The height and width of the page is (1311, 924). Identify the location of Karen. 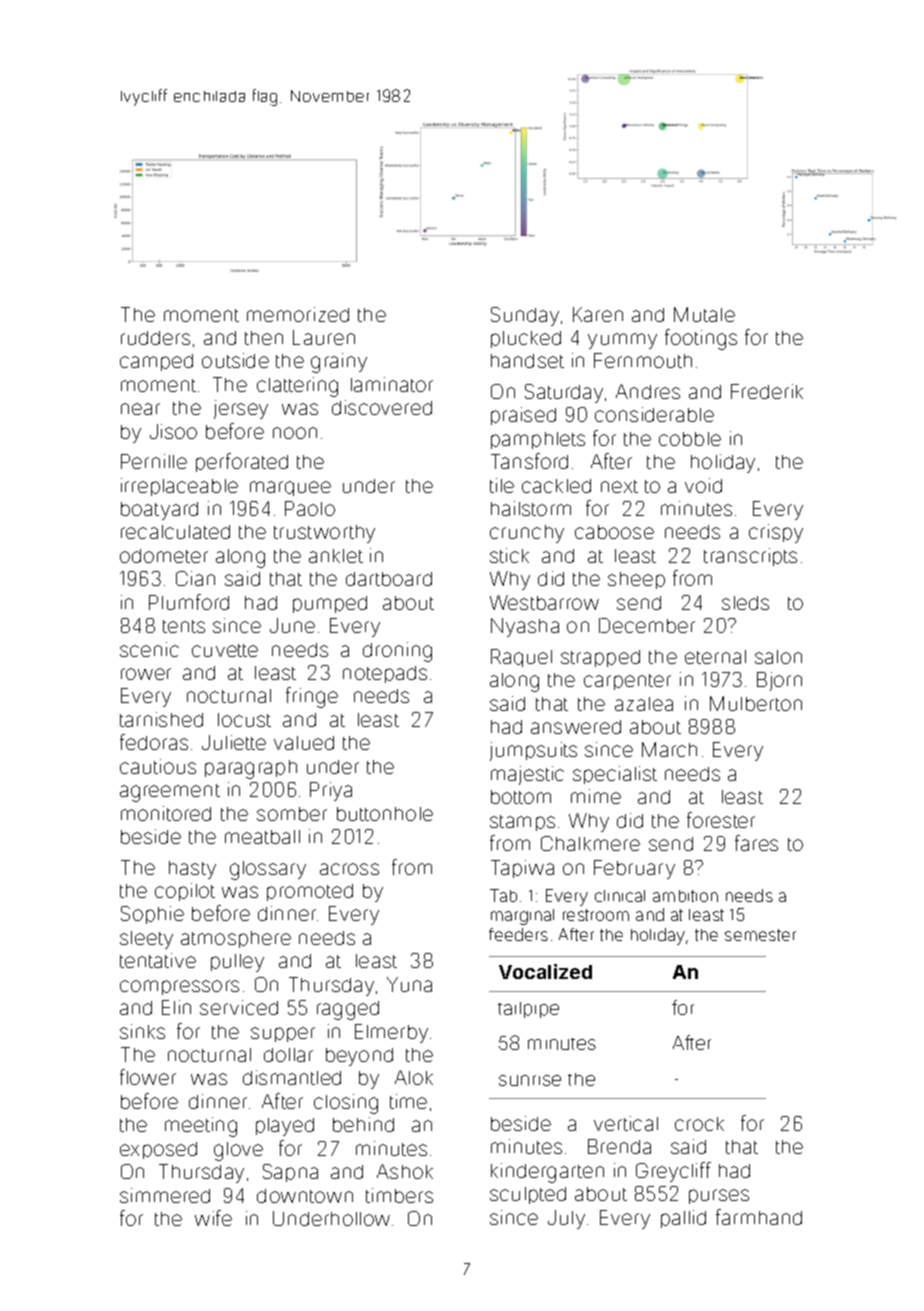
(598, 314).
